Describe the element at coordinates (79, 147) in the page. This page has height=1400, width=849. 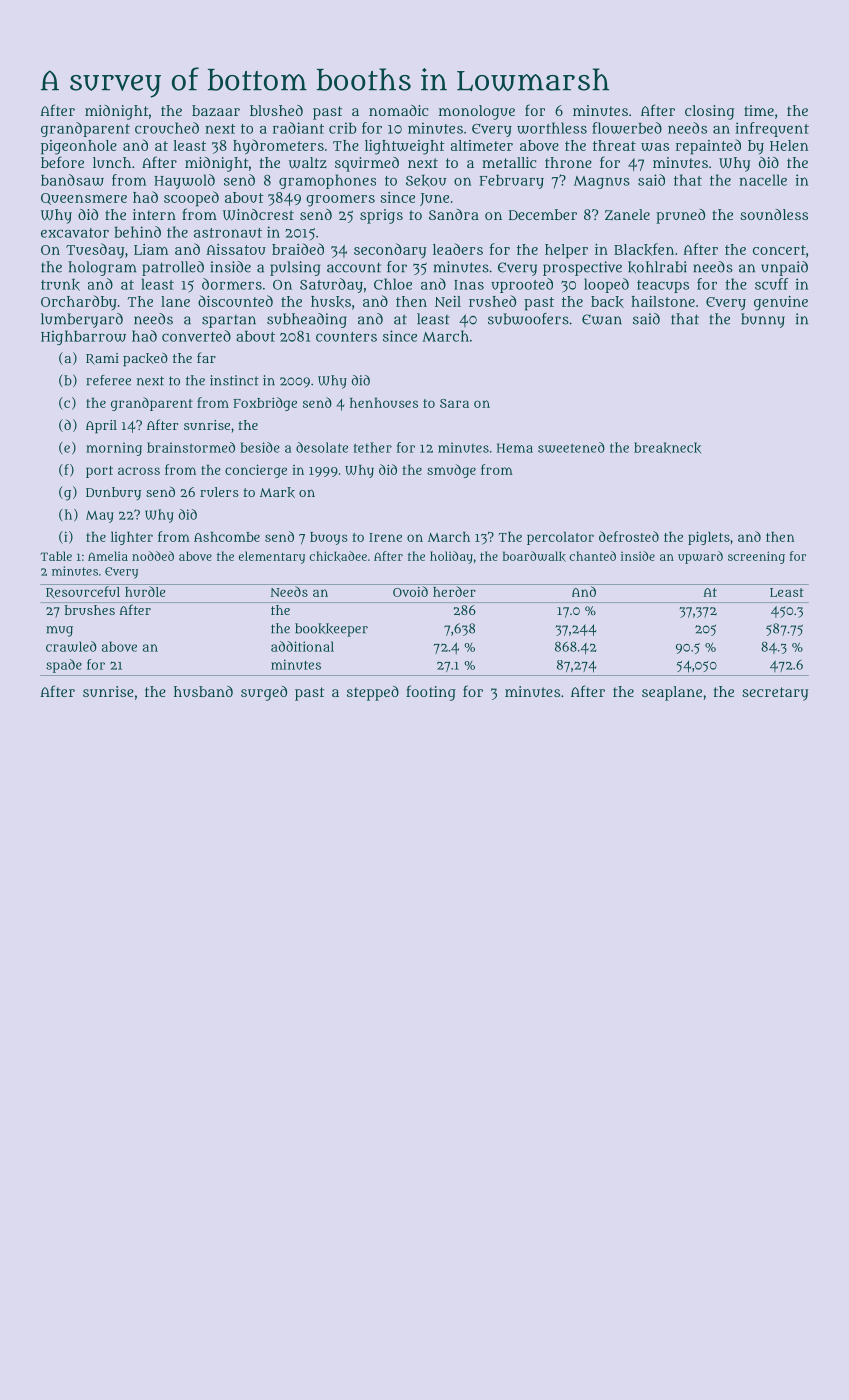
I see `pigeonhole` at that location.
